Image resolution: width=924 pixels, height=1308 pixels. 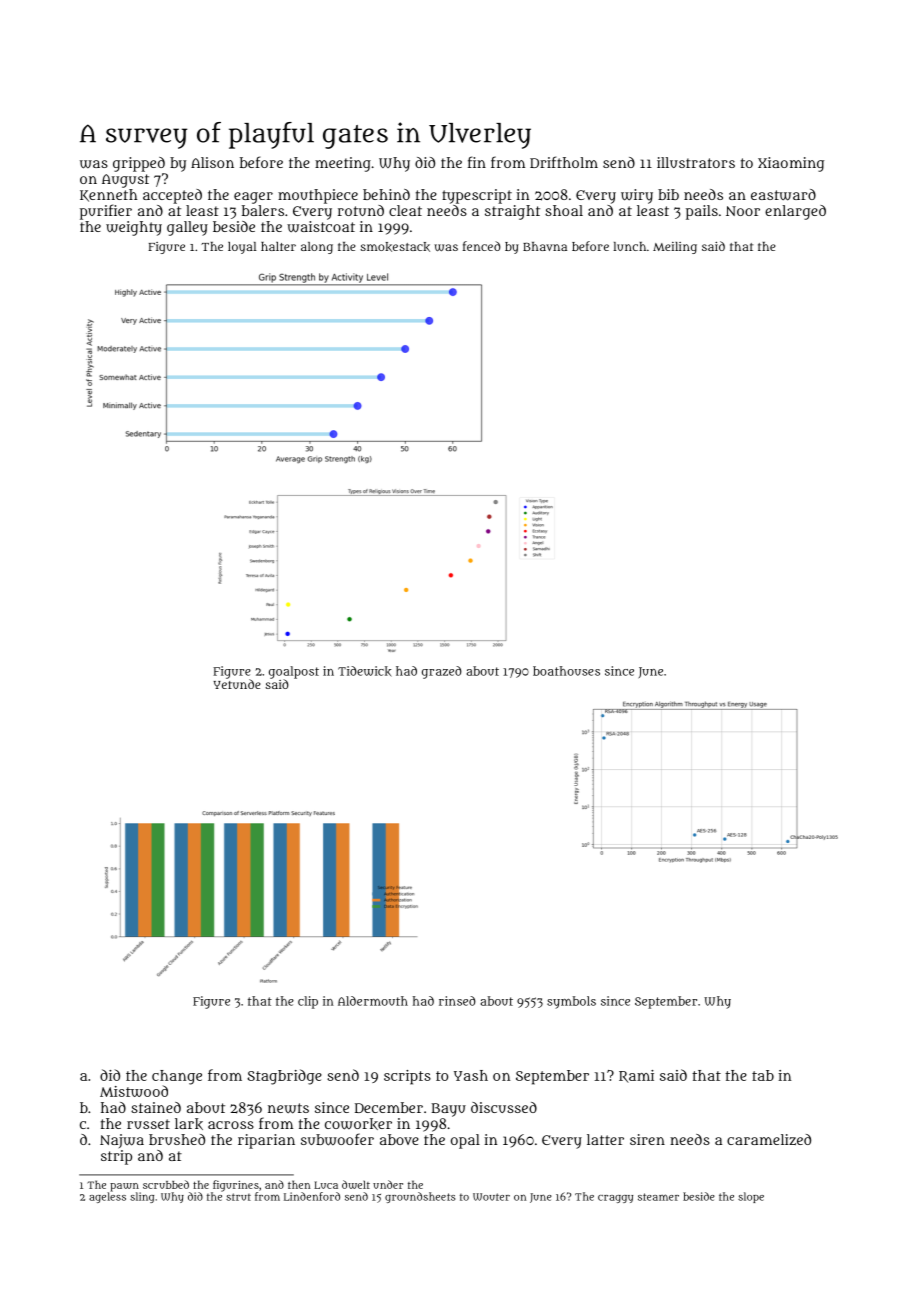 I want to click on straight, so click(x=512, y=212).
